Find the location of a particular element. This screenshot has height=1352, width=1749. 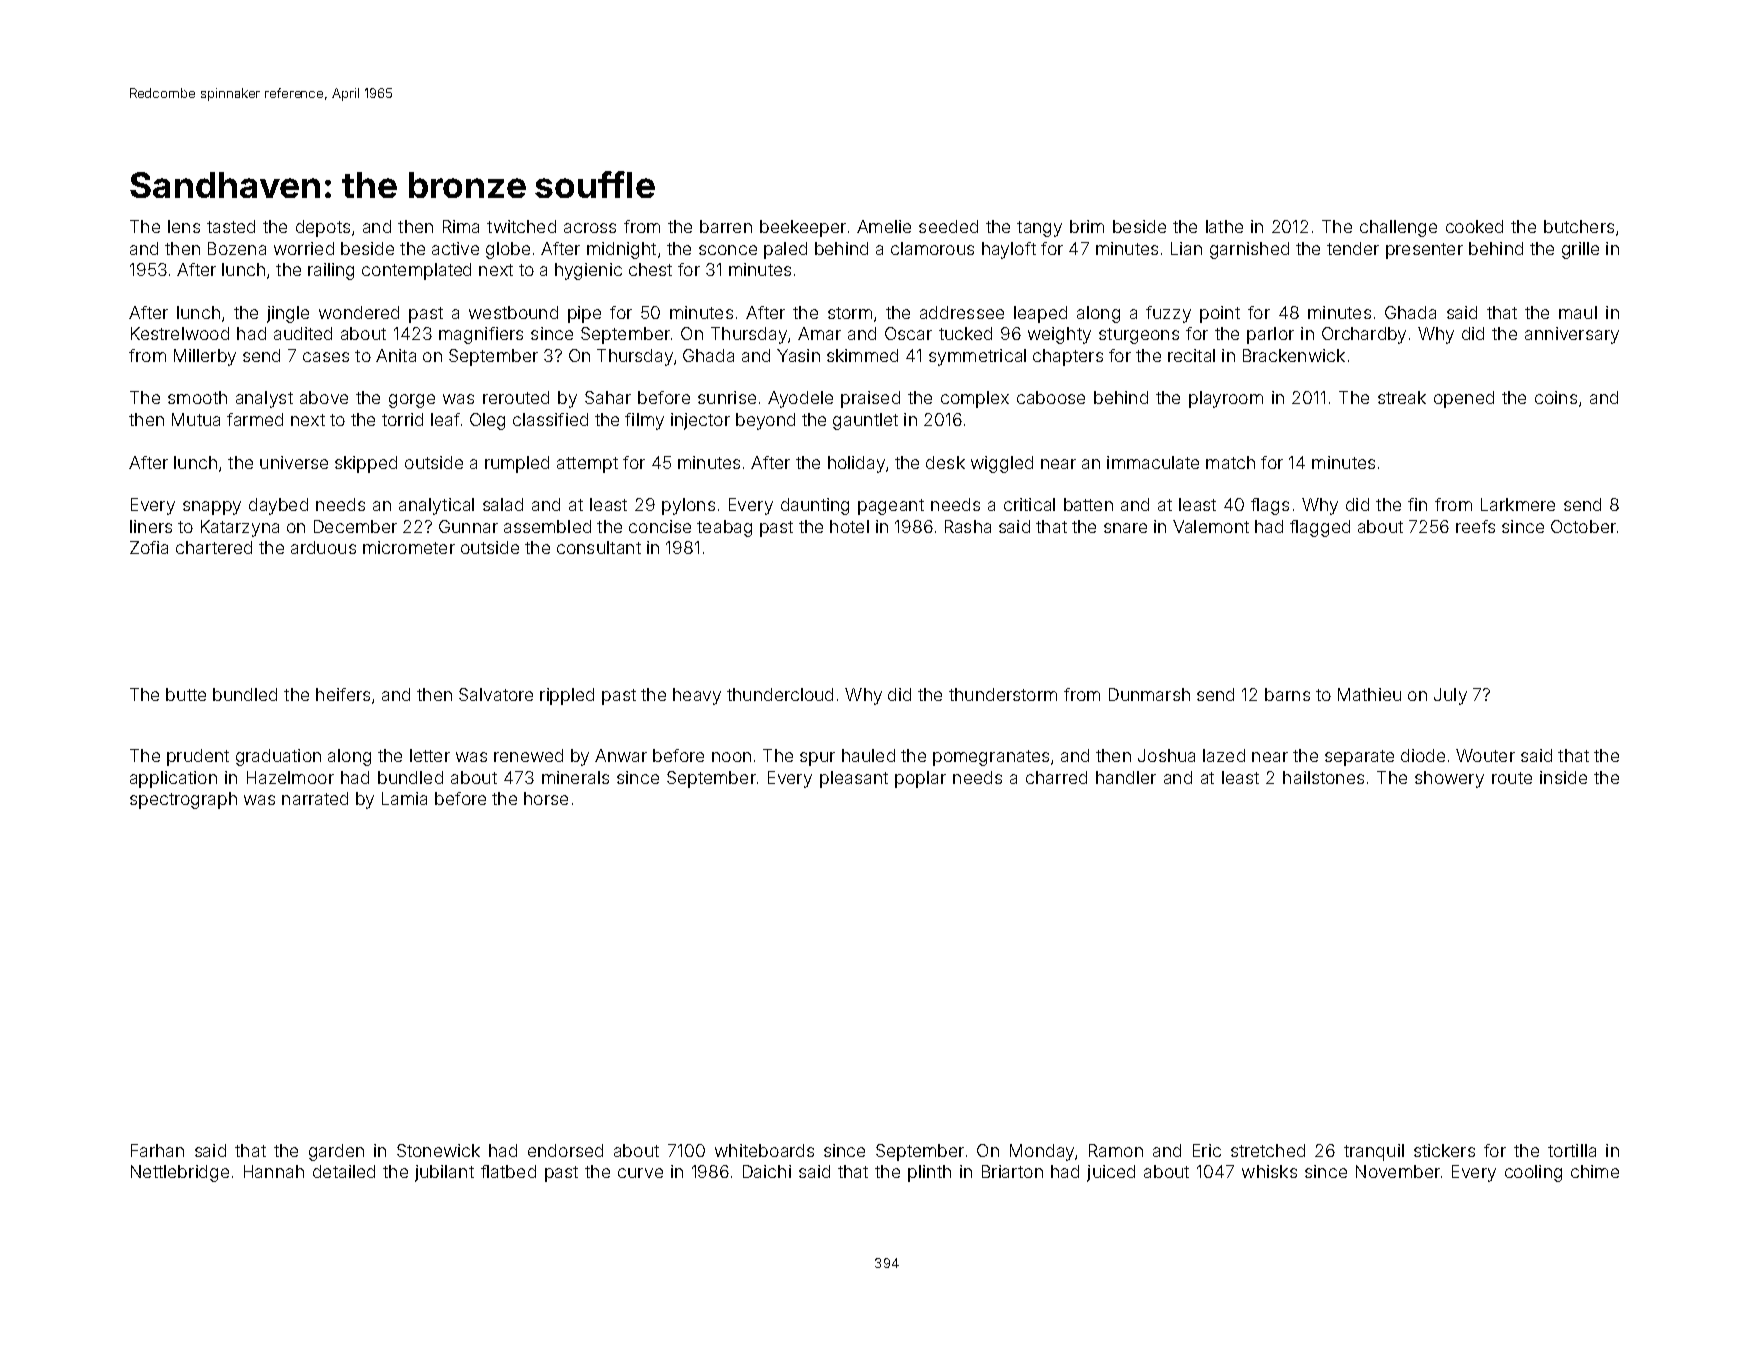

Nettlebridge is located at coordinates (180, 1173).
